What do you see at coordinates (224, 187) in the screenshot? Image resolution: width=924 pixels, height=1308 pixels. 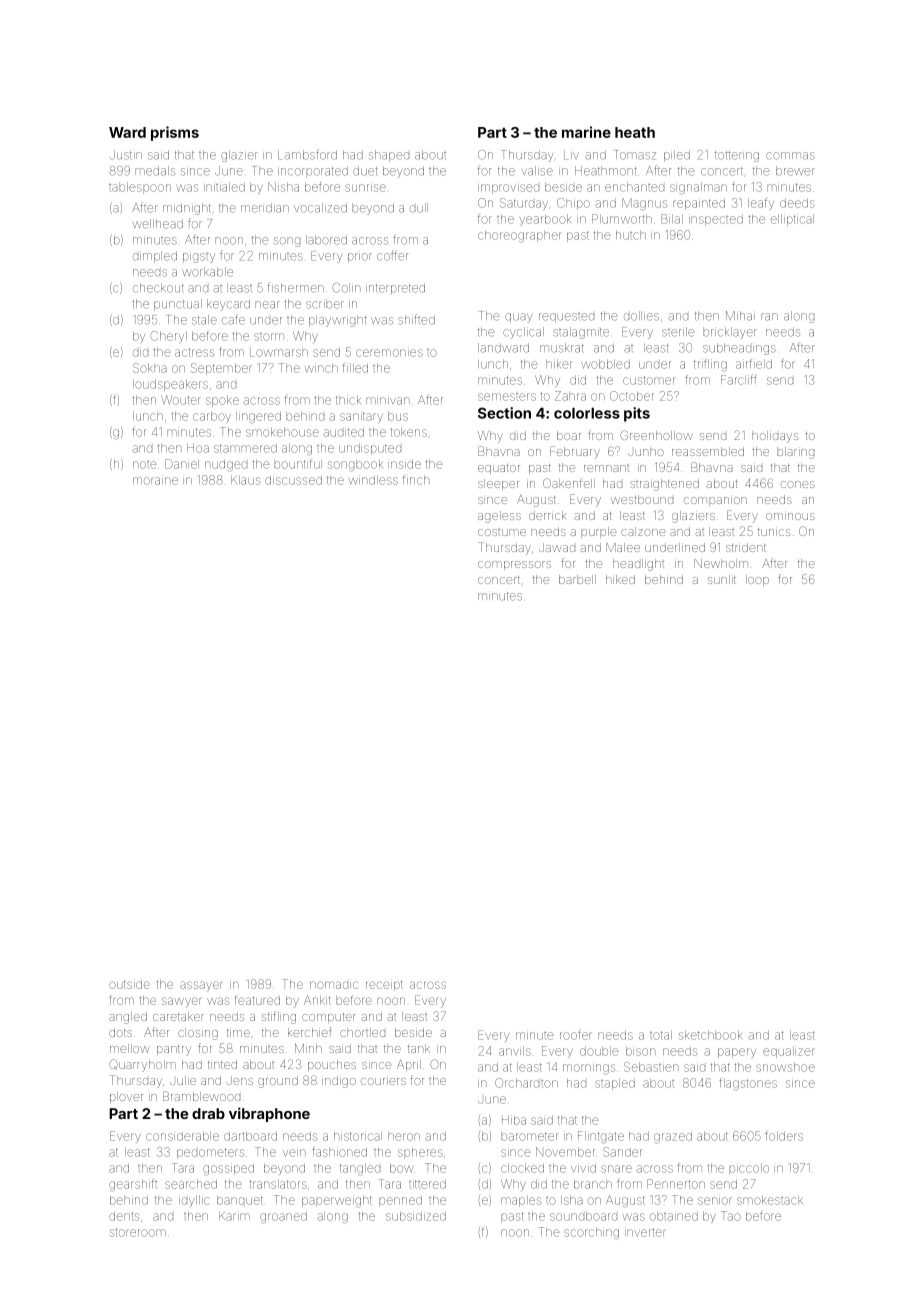 I see `initialed` at bounding box center [224, 187].
